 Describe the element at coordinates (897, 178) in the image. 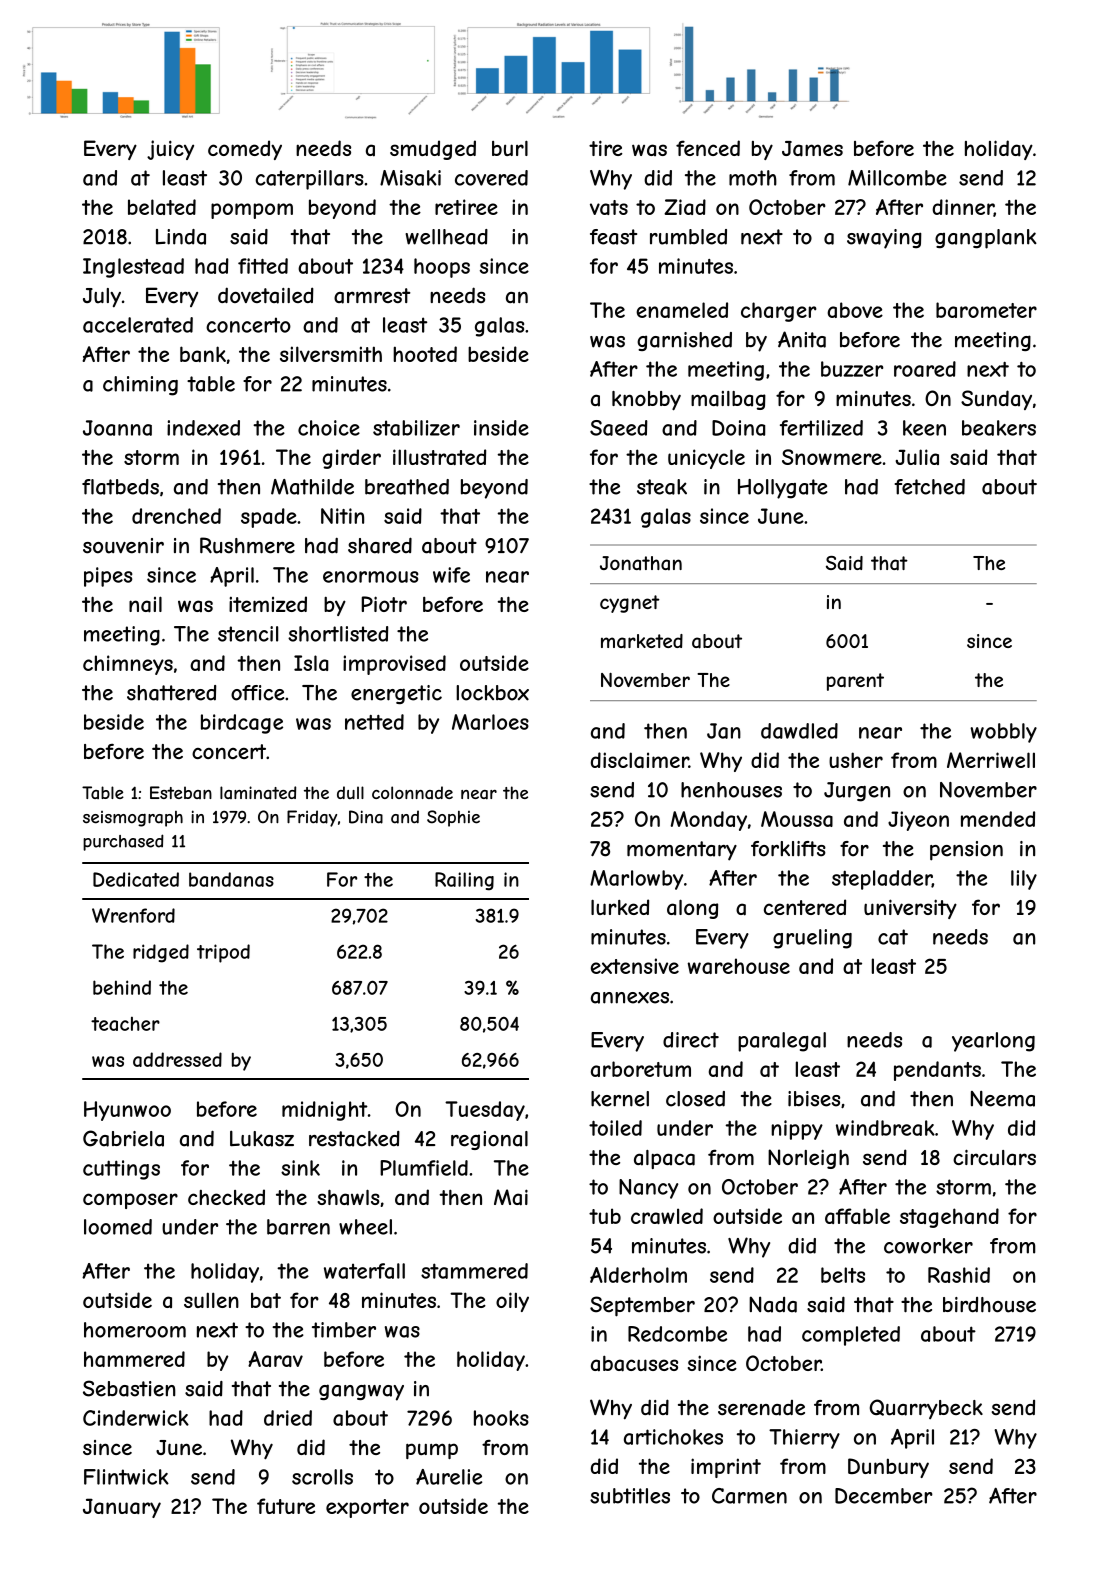

I see `Millcombe` at that location.
